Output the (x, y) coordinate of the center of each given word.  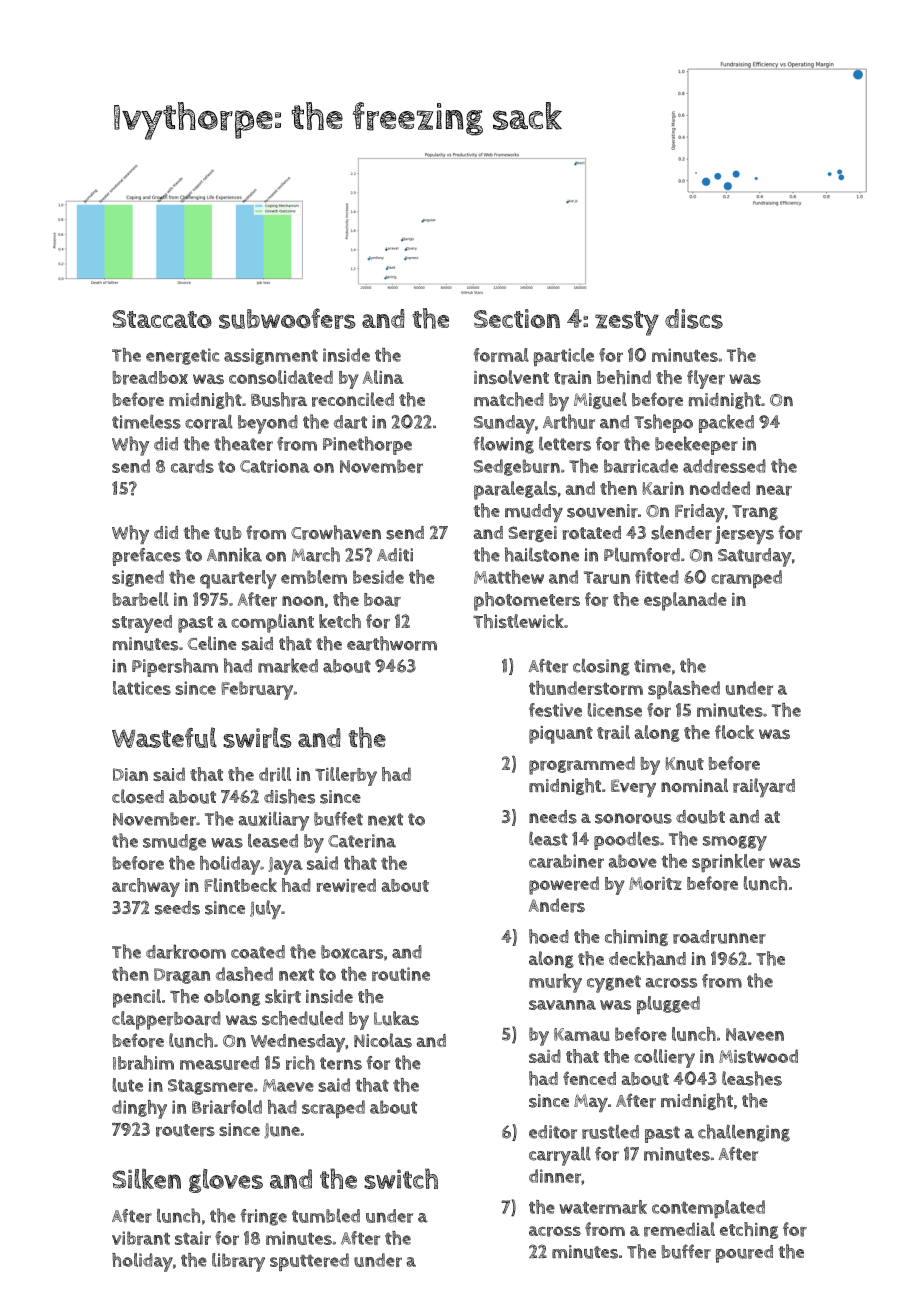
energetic (183, 356)
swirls (257, 737)
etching (749, 1230)
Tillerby (346, 776)
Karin (663, 488)
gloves (226, 1181)
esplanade (685, 601)
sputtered (309, 1262)
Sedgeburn (517, 467)
